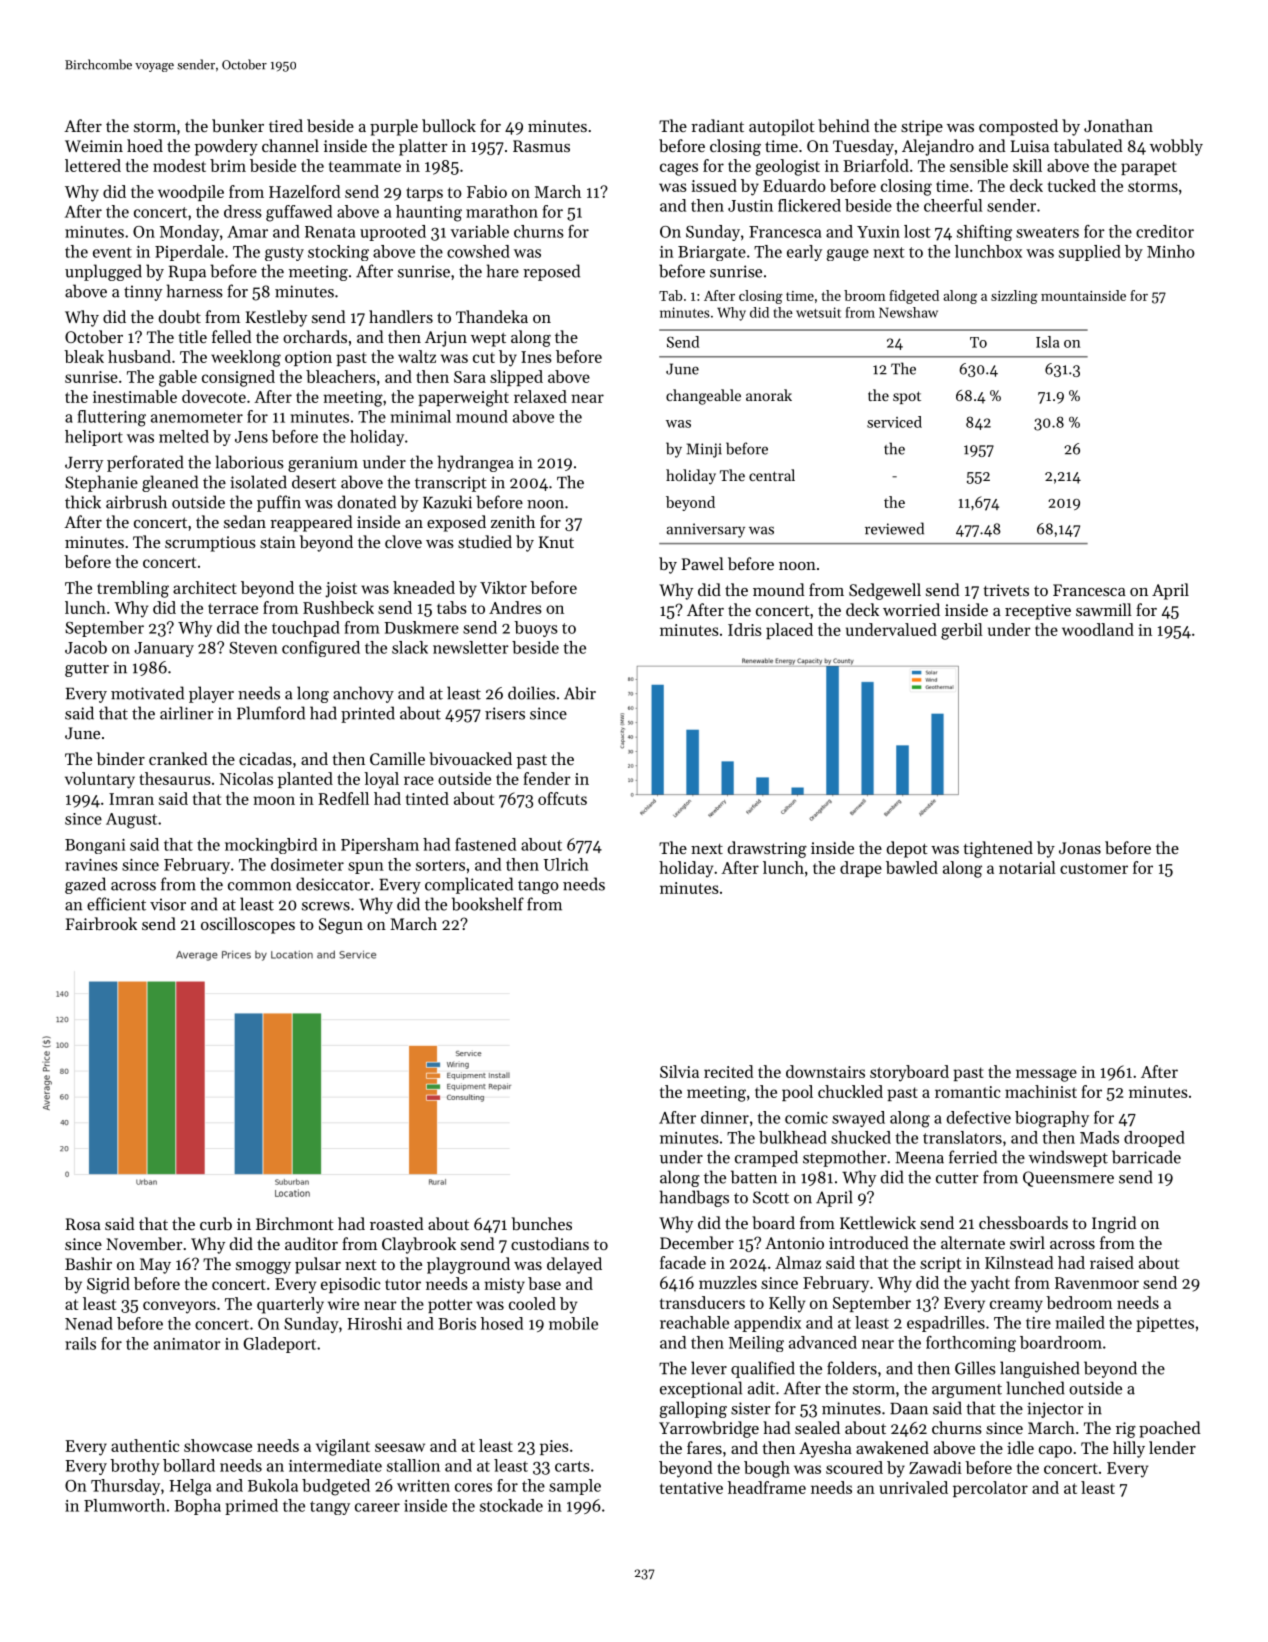 This screenshot has height=1642, width=1268. What do you see at coordinates (745, 629) in the screenshot?
I see `Idris` at bounding box center [745, 629].
